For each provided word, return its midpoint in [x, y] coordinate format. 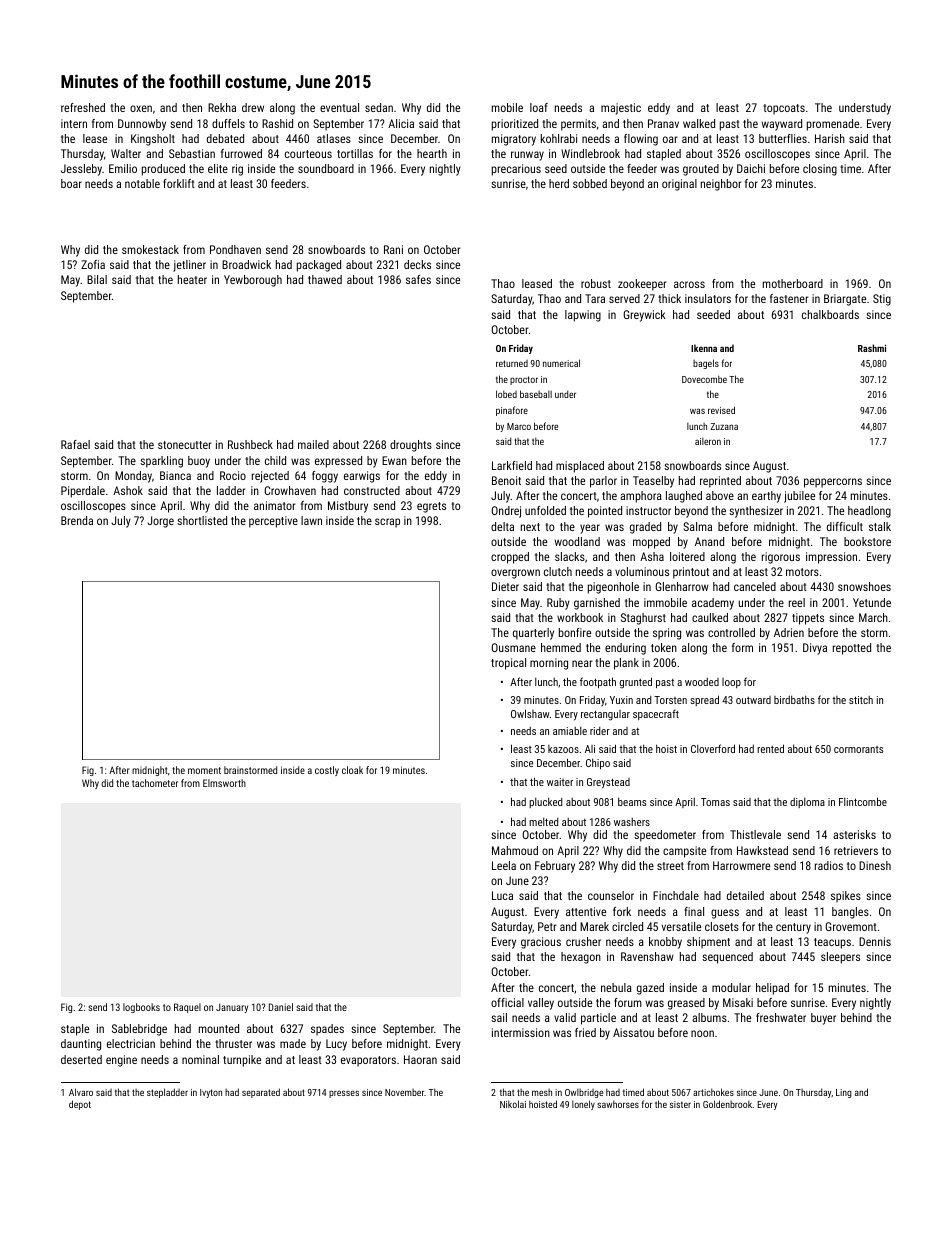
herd [559, 183]
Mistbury [348, 507]
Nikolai [513, 1104]
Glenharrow [682, 586]
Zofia [93, 264]
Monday [133, 477]
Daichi [751, 168]
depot [80, 1105]
